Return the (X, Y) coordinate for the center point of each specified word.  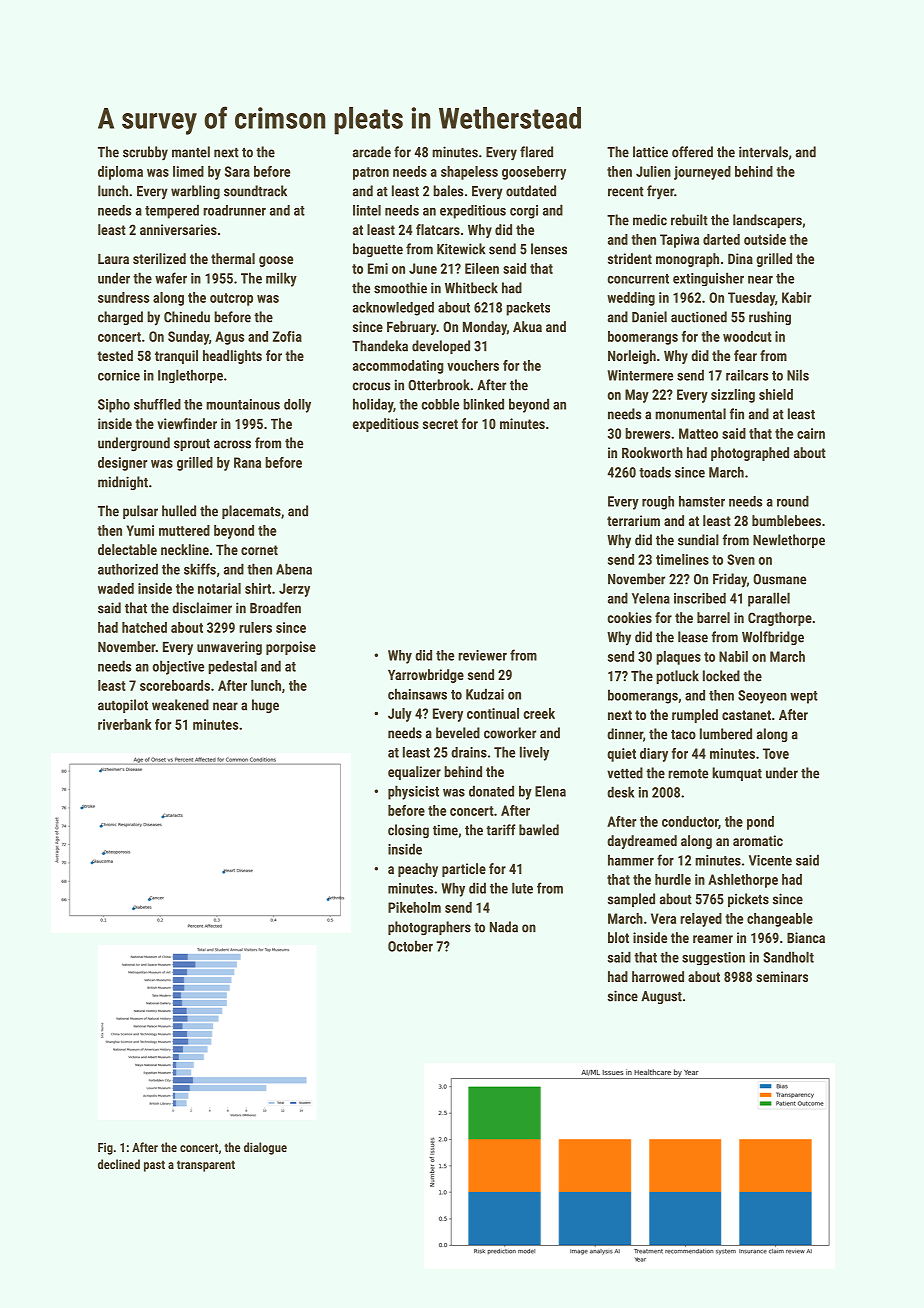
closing (408, 831)
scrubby (145, 153)
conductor (690, 821)
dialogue (265, 1148)
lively (534, 753)
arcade (372, 152)
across (232, 444)
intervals (763, 152)
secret (440, 424)
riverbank (125, 724)
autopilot (123, 706)
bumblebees (786, 520)
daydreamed (642, 842)
